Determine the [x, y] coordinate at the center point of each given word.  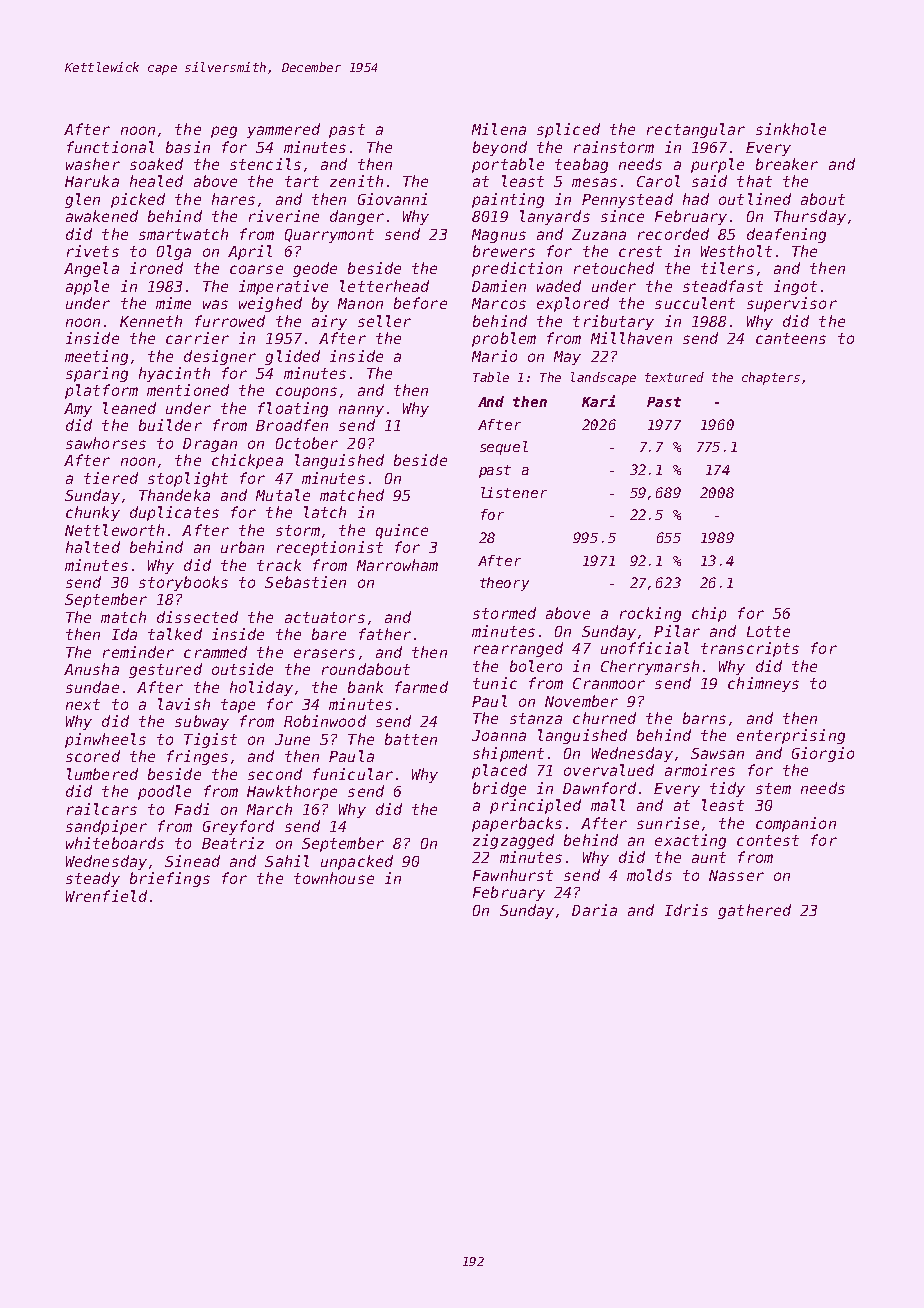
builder [170, 425]
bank [365, 687]
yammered [283, 130]
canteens [791, 338]
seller [384, 321]
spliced [568, 130]
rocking [650, 614]
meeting [96, 357]
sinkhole [791, 129]
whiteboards [115, 843]
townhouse [334, 878]
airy [329, 322]
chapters [771, 378]
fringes [197, 757]
